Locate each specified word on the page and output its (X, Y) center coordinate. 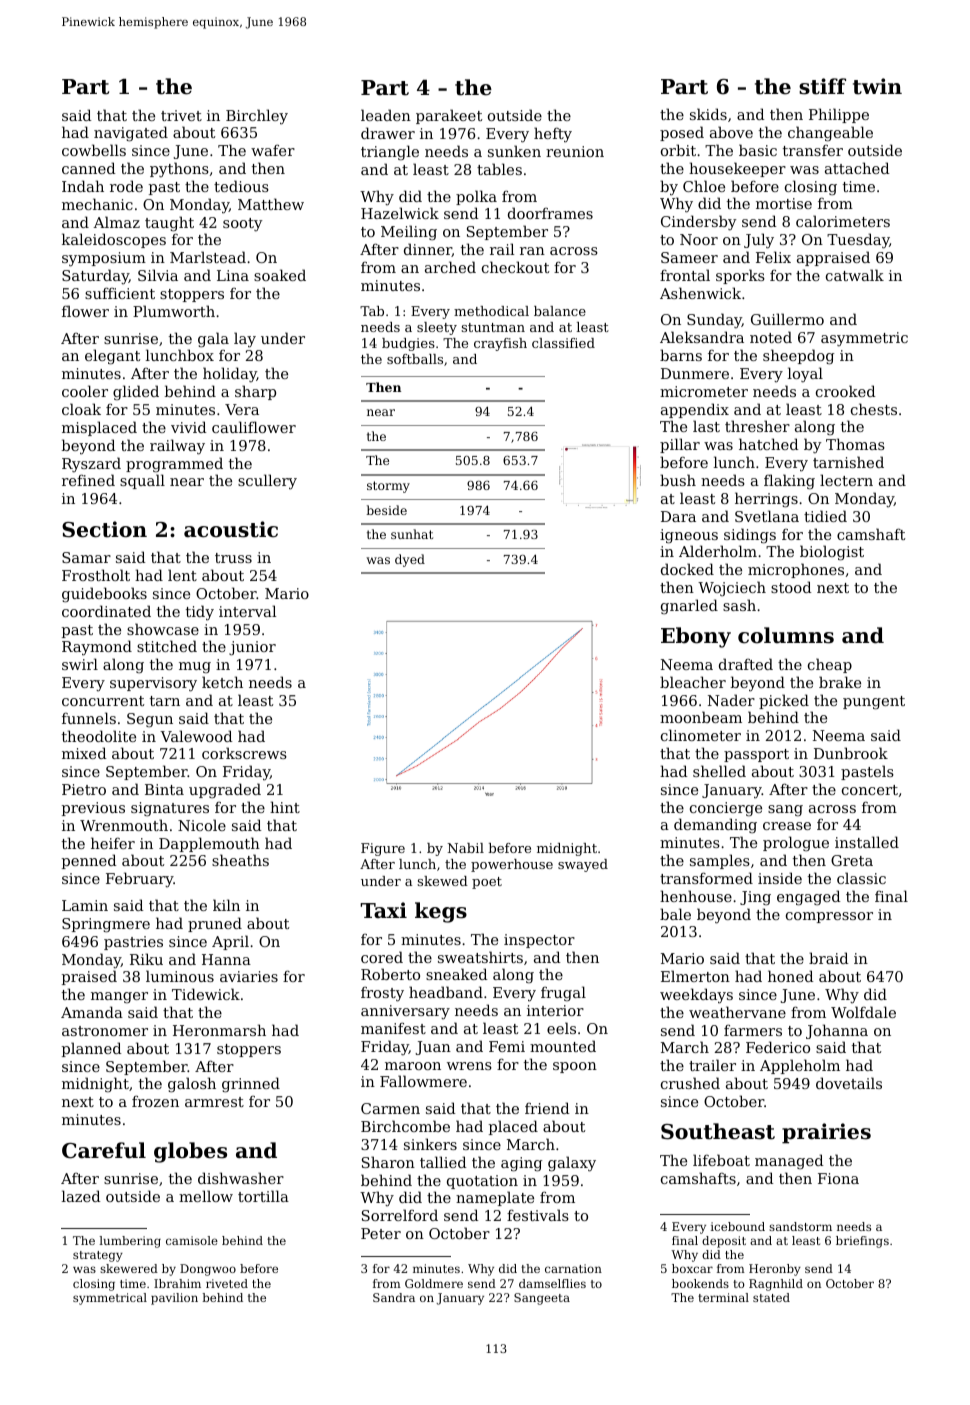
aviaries (249, 976)
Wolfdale (863, 1012)
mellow (206, 1196)
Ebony (696, 637)
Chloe (704, 186)
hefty (553, 135)
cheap (830, 665)
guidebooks (104, 595)
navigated (131, 134)
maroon (413, 1066)
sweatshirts (480, 957)
